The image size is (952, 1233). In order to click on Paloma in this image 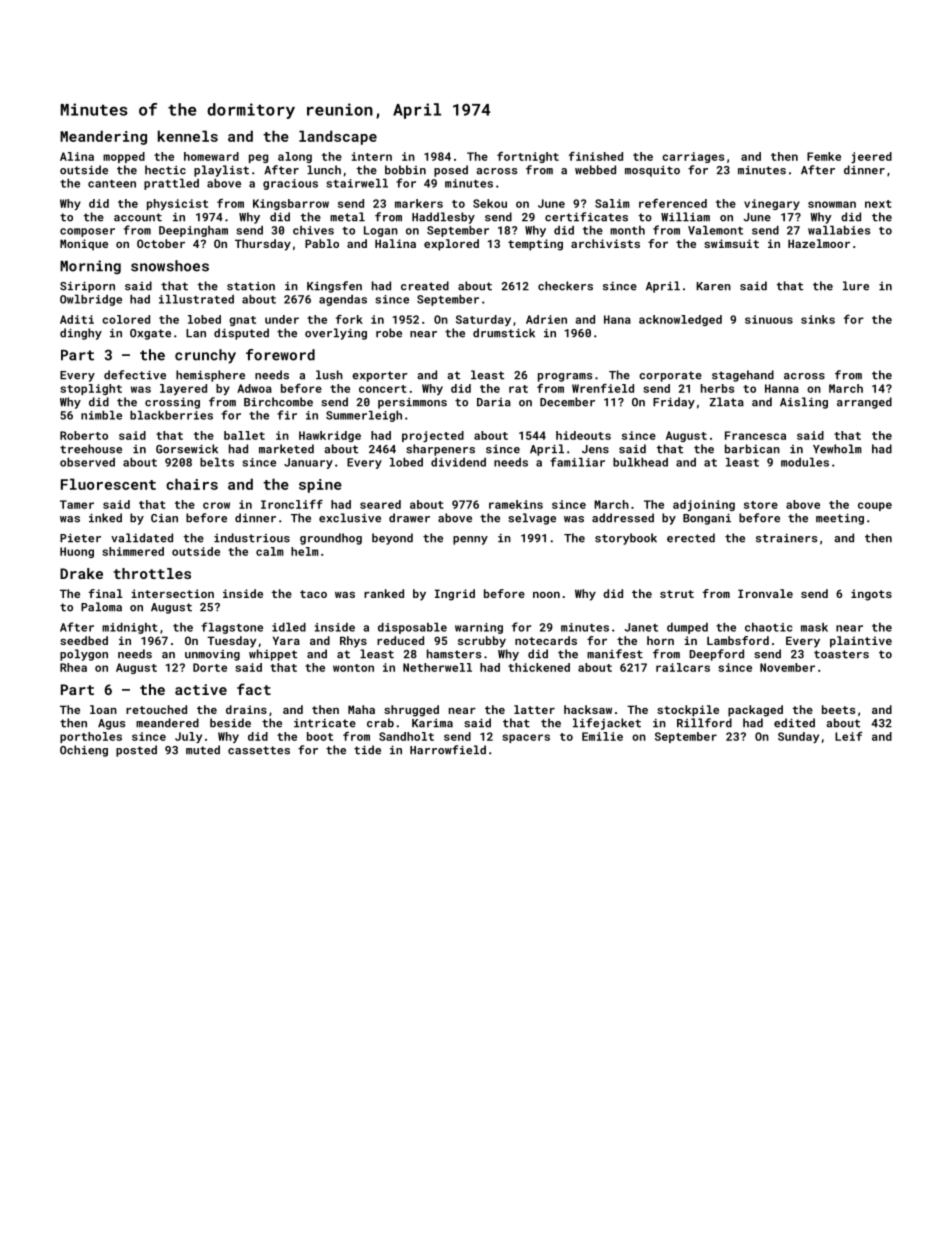, I will do `click(101, 607)`.
